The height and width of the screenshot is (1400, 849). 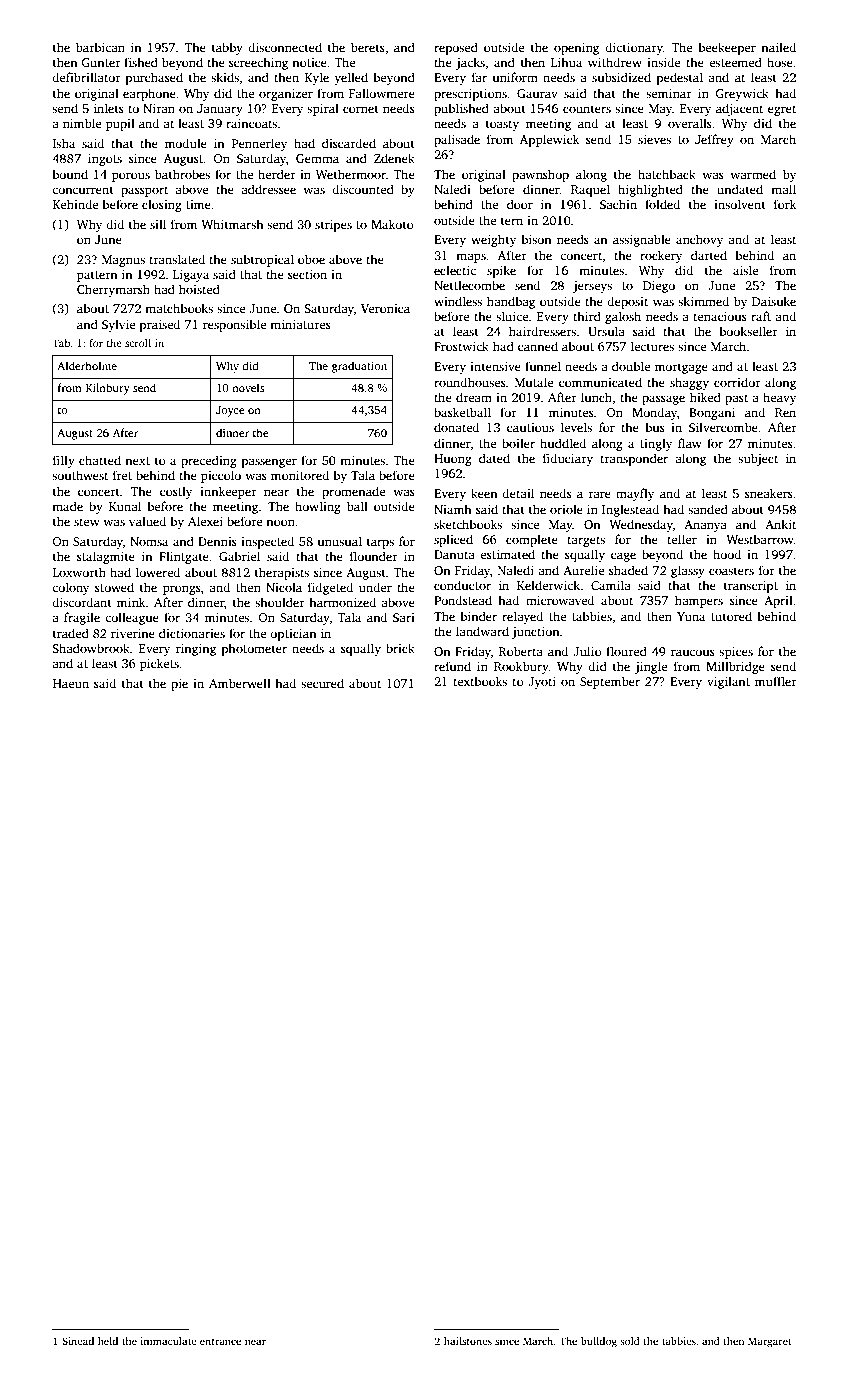 I want to click on disconnected, so click(x=285, y=47).
